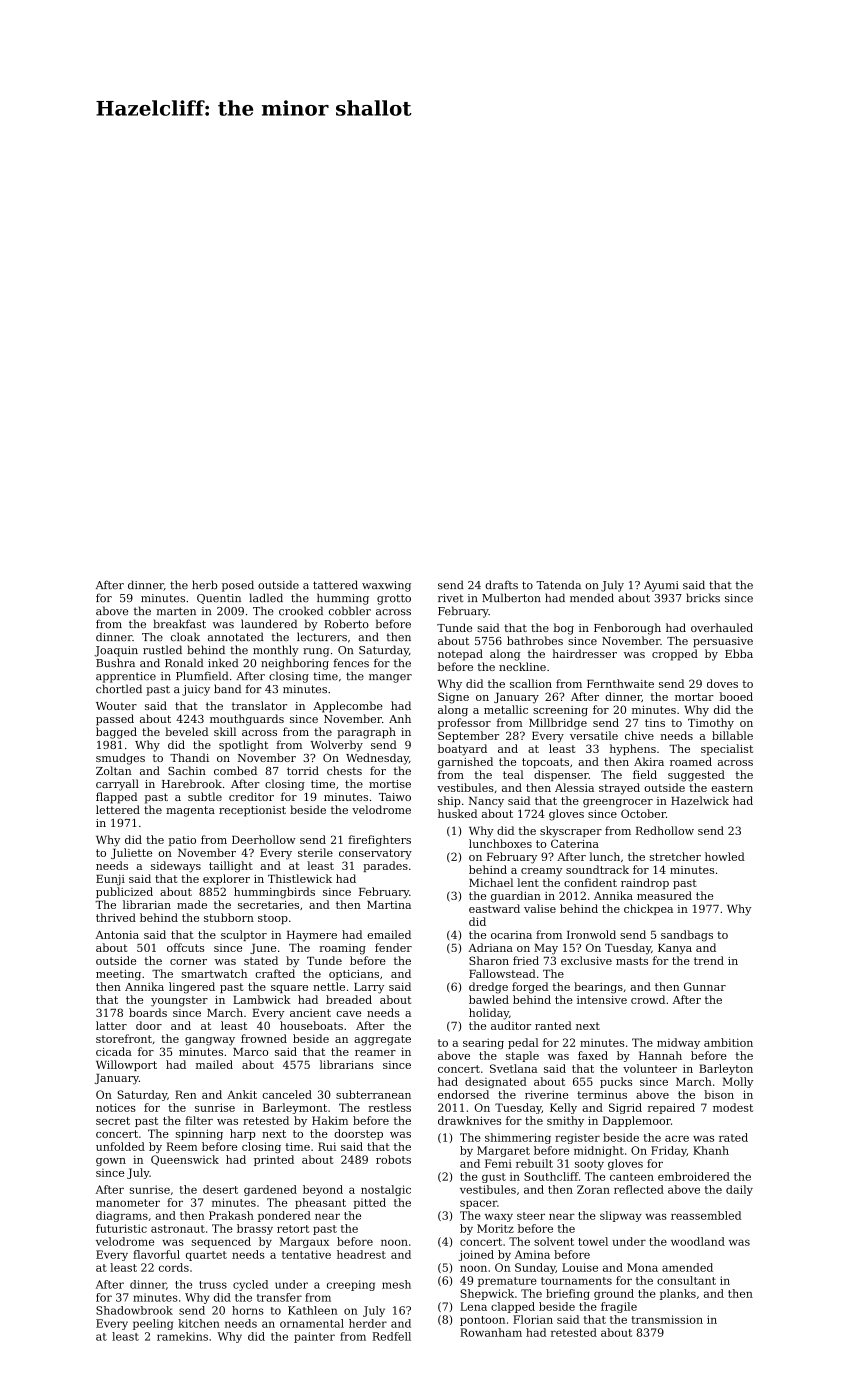  I want to click on faxed, so click(593, 1055).
